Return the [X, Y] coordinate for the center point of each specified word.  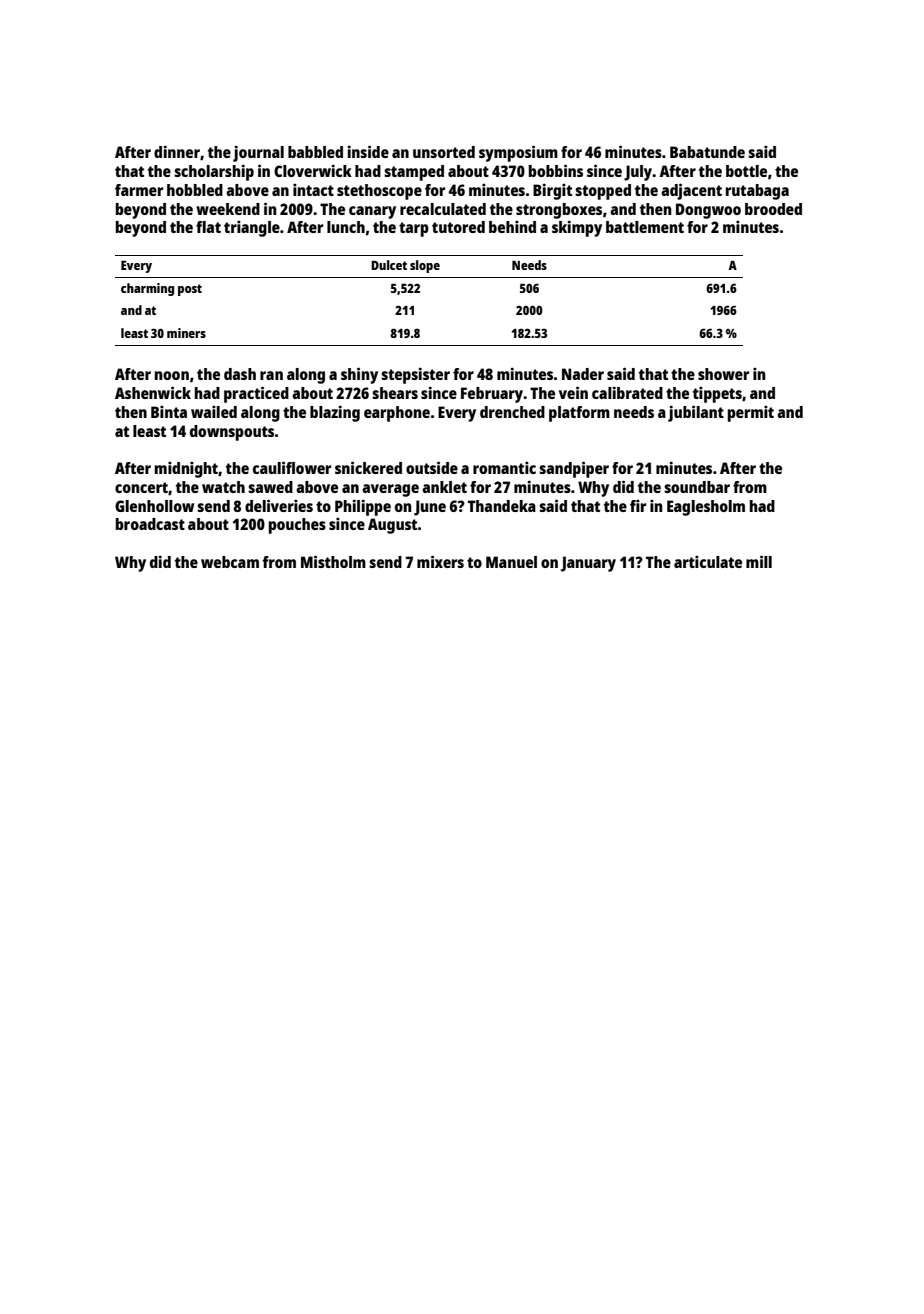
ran [271, 375]
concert [141, 487]
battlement [645, 227]
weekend [228, 209]
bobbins [556, 170]
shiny [359, 375]
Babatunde [707, 152]
